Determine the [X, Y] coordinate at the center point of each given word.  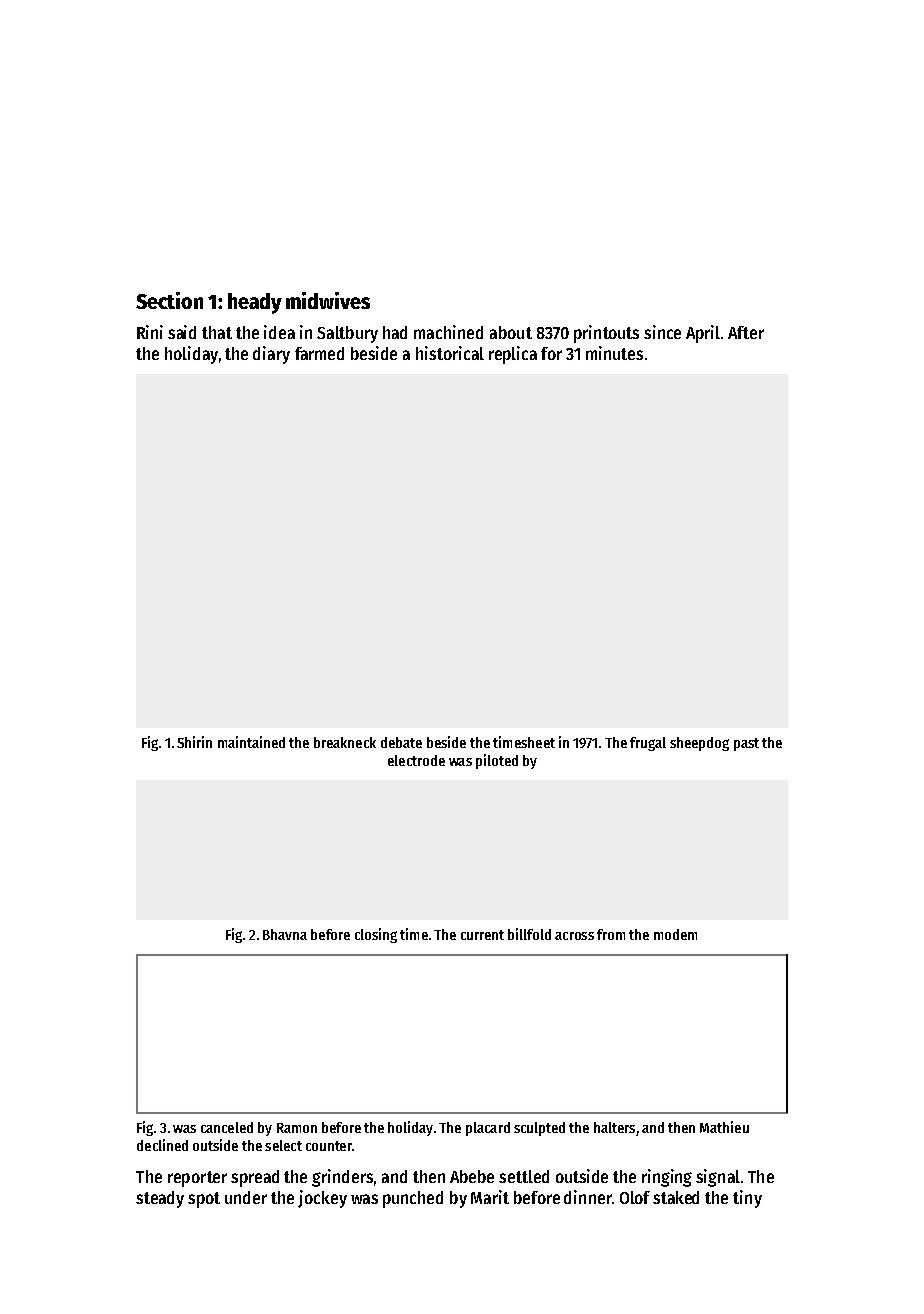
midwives [328, 300]
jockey [322, 1199]
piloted [497, 761]
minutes [614, 353]
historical [450, 353]
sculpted [539, 1129]
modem [675, 934]
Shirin [194, 742]
